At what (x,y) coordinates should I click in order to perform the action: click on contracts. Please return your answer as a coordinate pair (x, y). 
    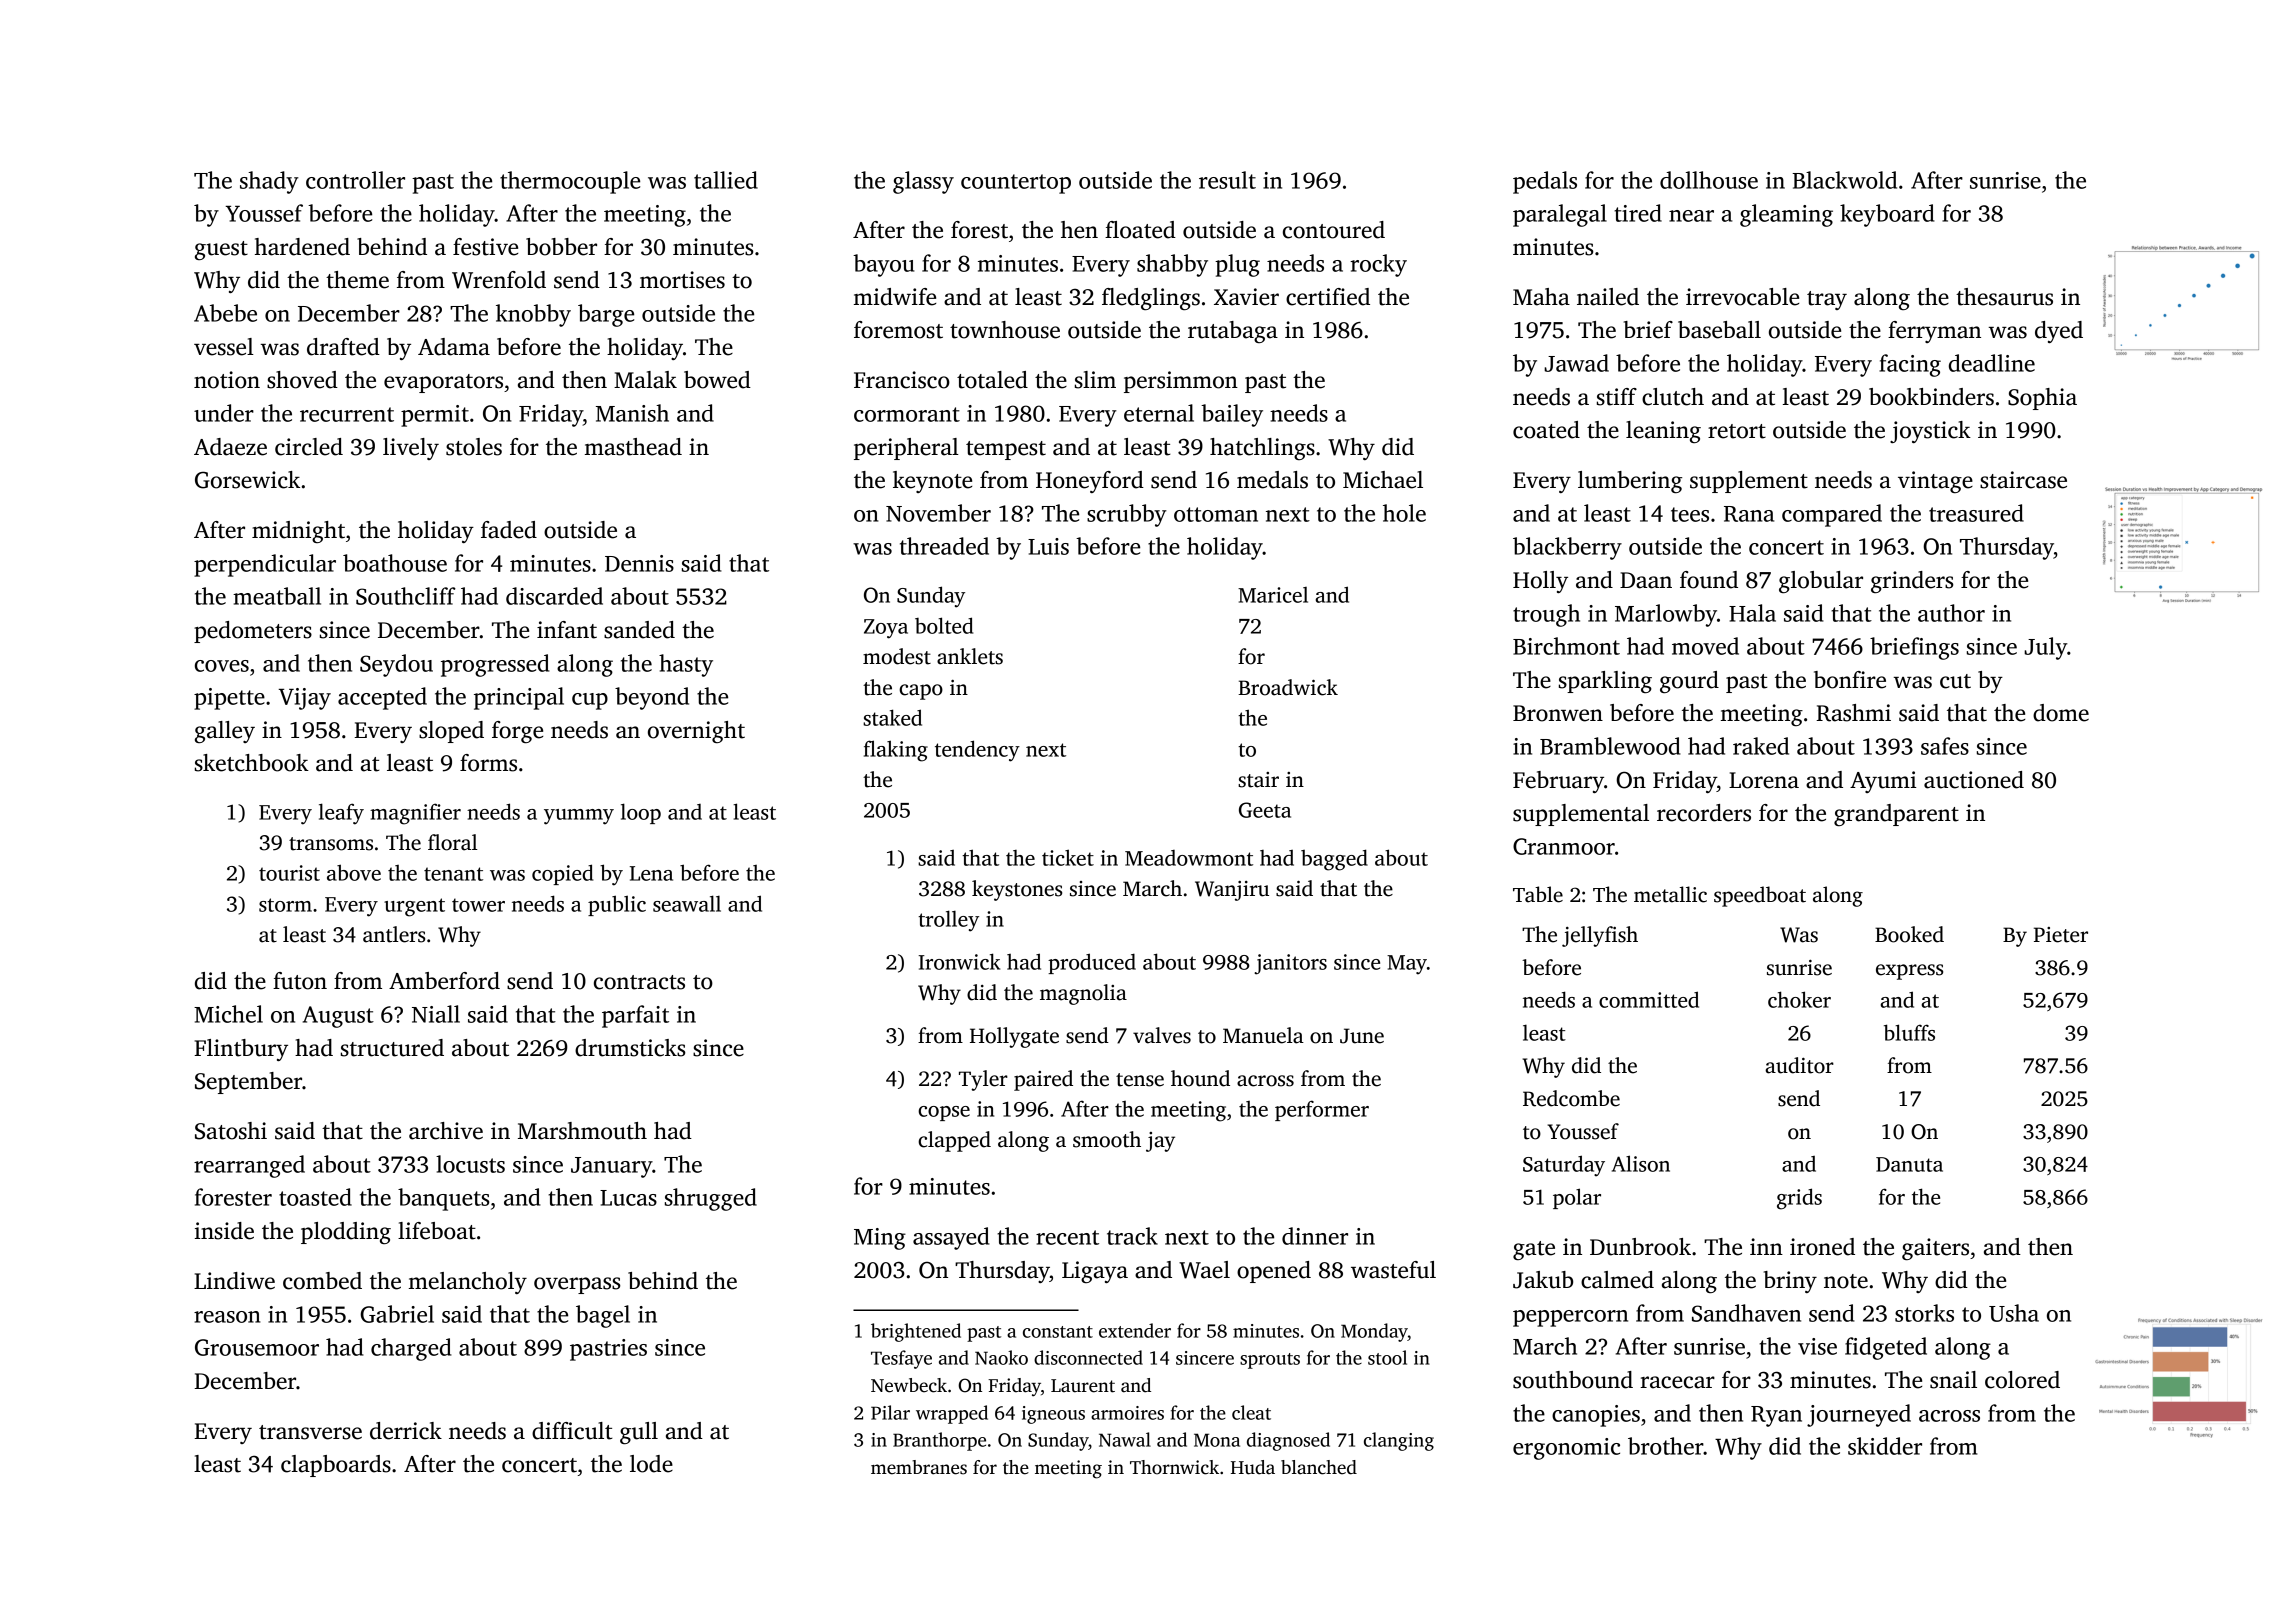
    Looking at the image, I should click on (639, 982).
